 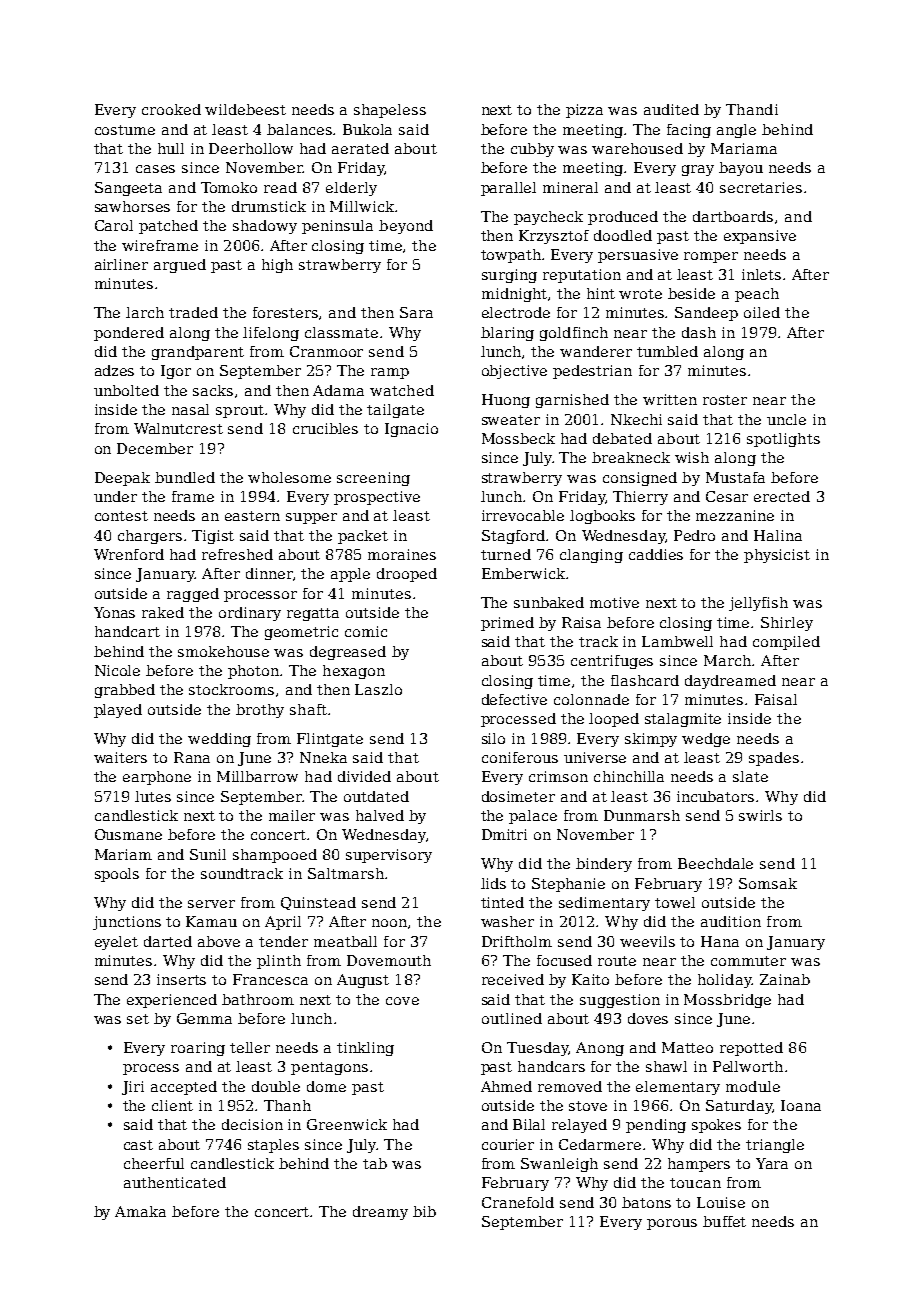 What do you see at coordinates (389, 923) in the document?
I see `noon` at bounding box center [389, 923].
